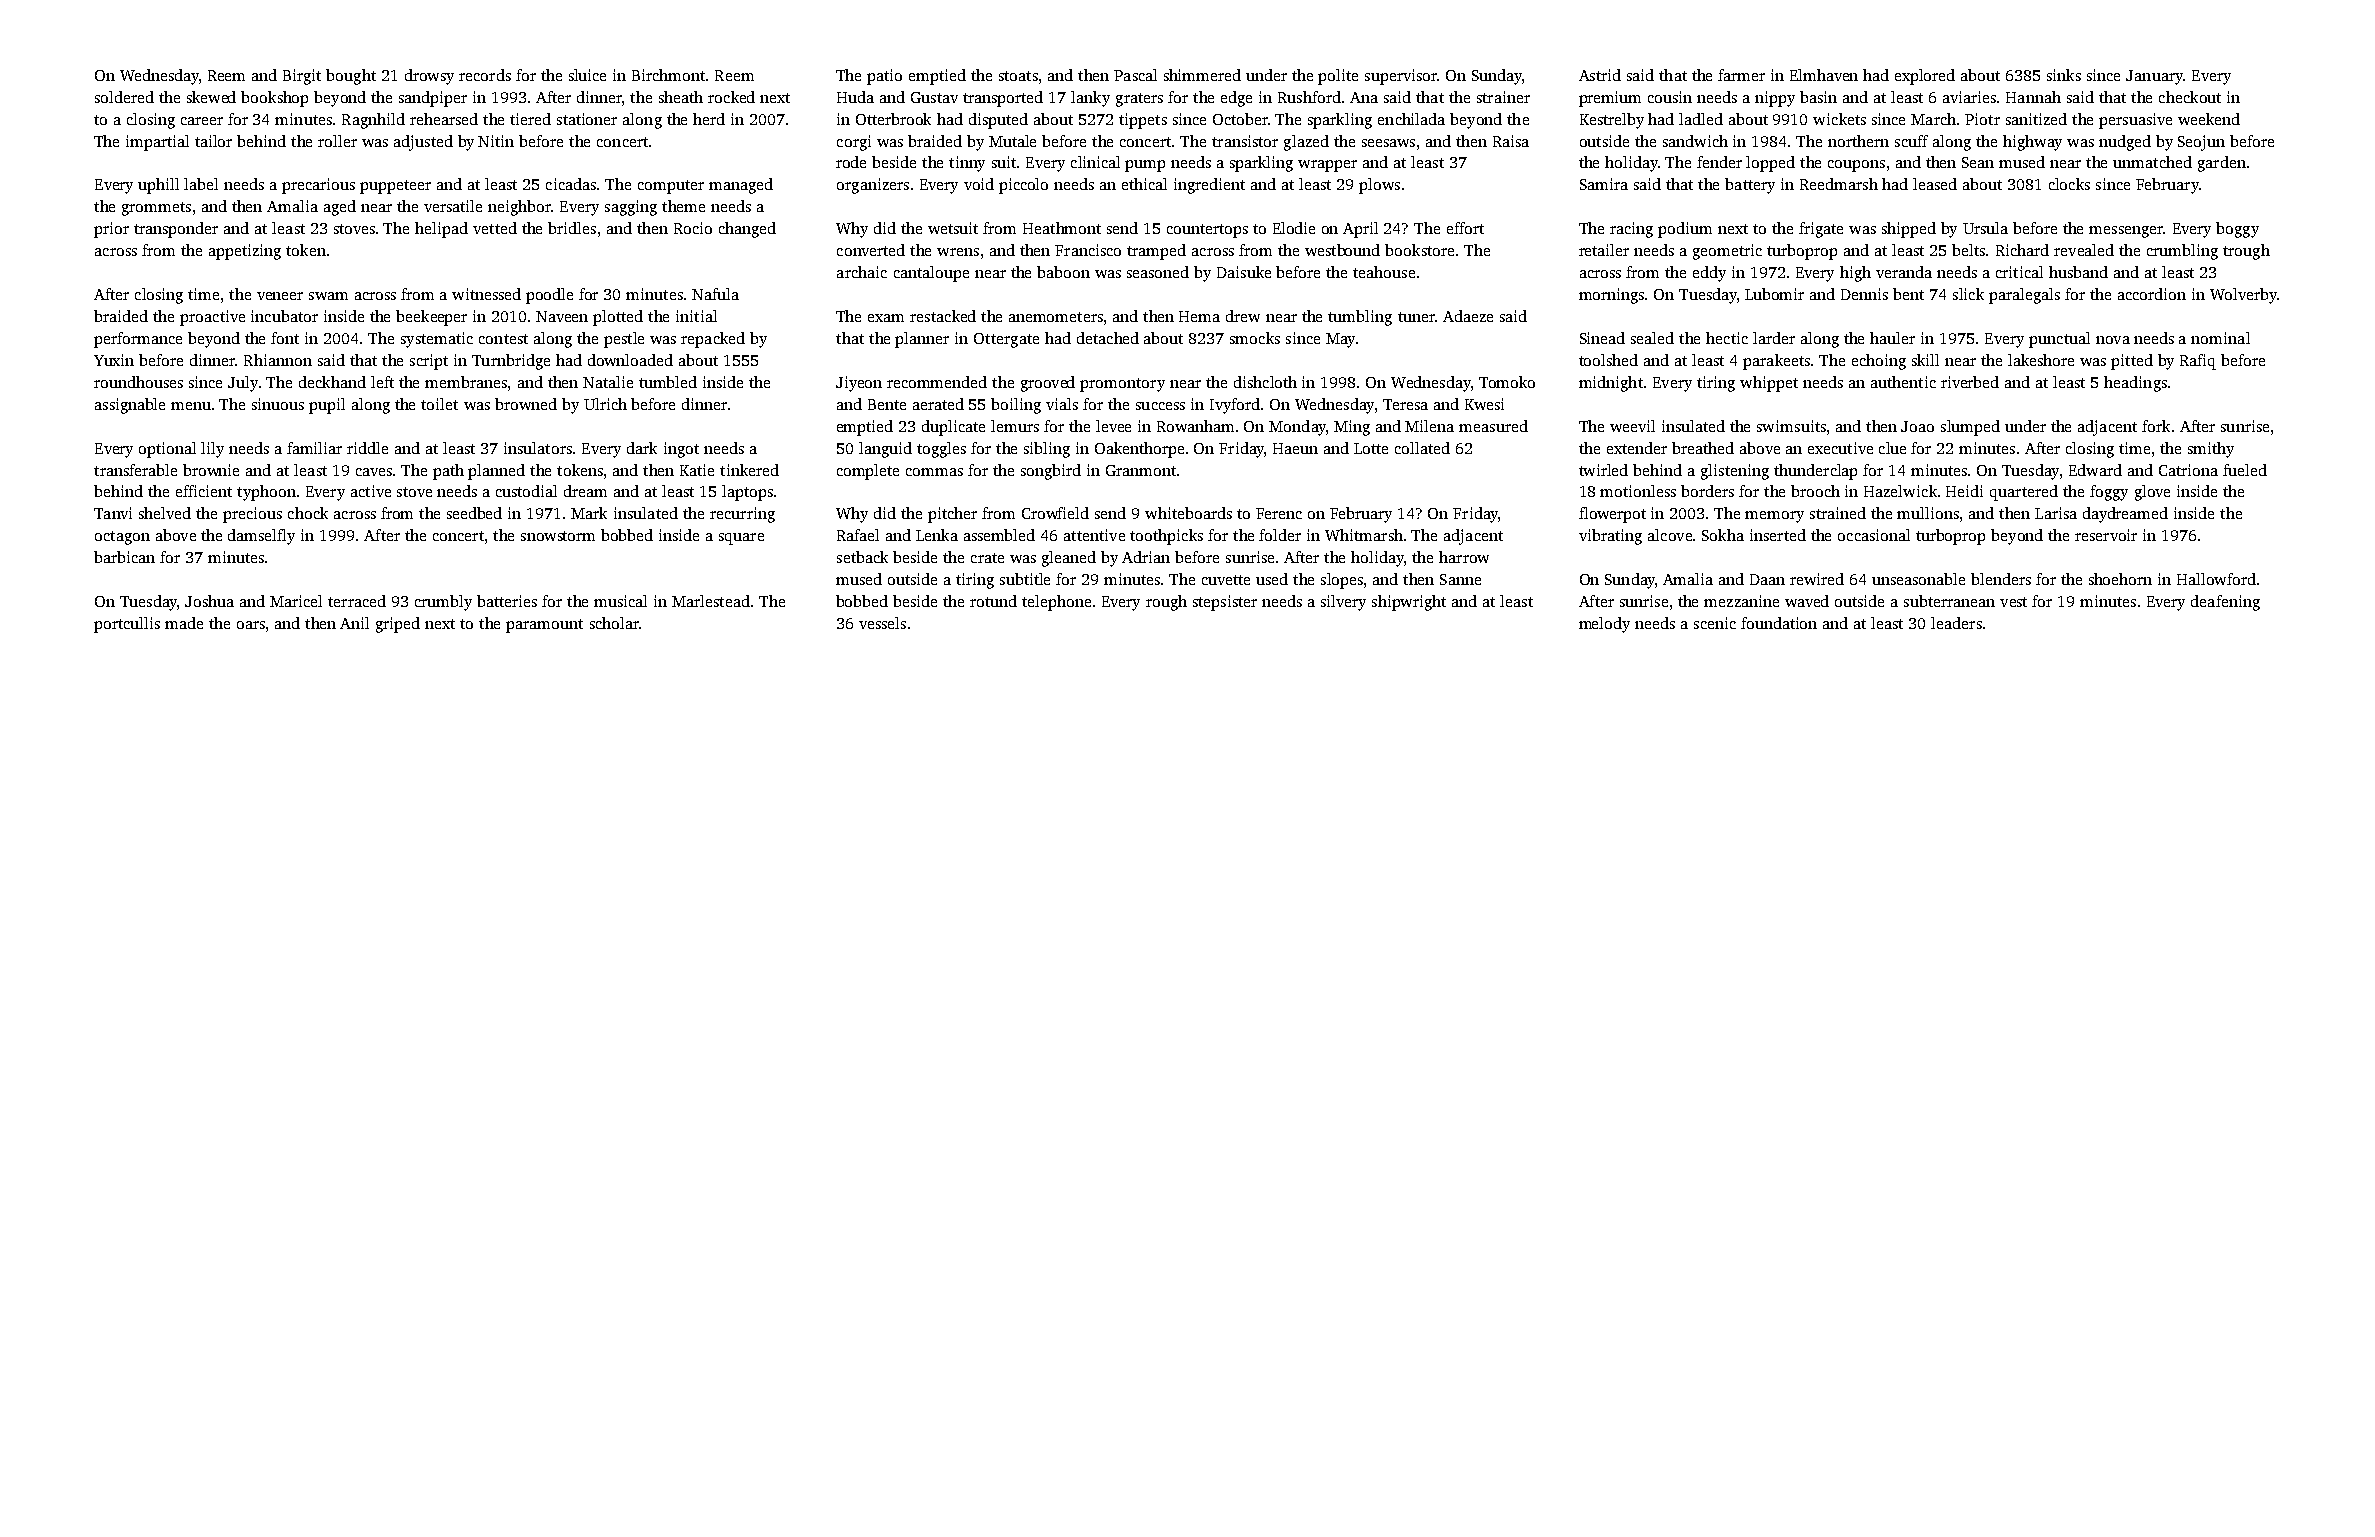  I want to click on Birgit, so click(302, 77).
